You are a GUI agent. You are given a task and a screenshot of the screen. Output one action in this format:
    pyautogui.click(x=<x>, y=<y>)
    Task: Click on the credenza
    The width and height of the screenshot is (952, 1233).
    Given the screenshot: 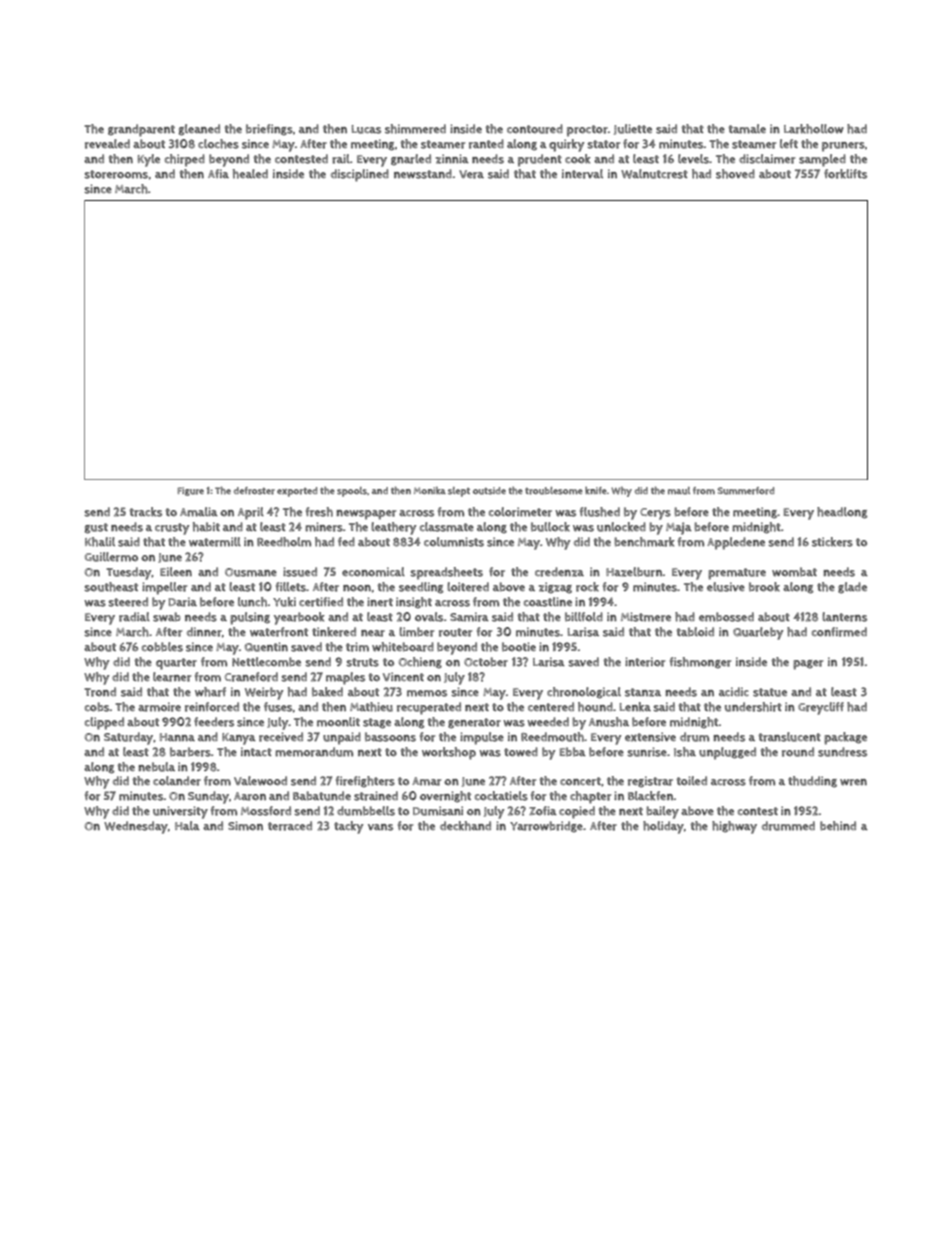 What is the action you would take?
    pyautogui.click(x=559, y=572)
